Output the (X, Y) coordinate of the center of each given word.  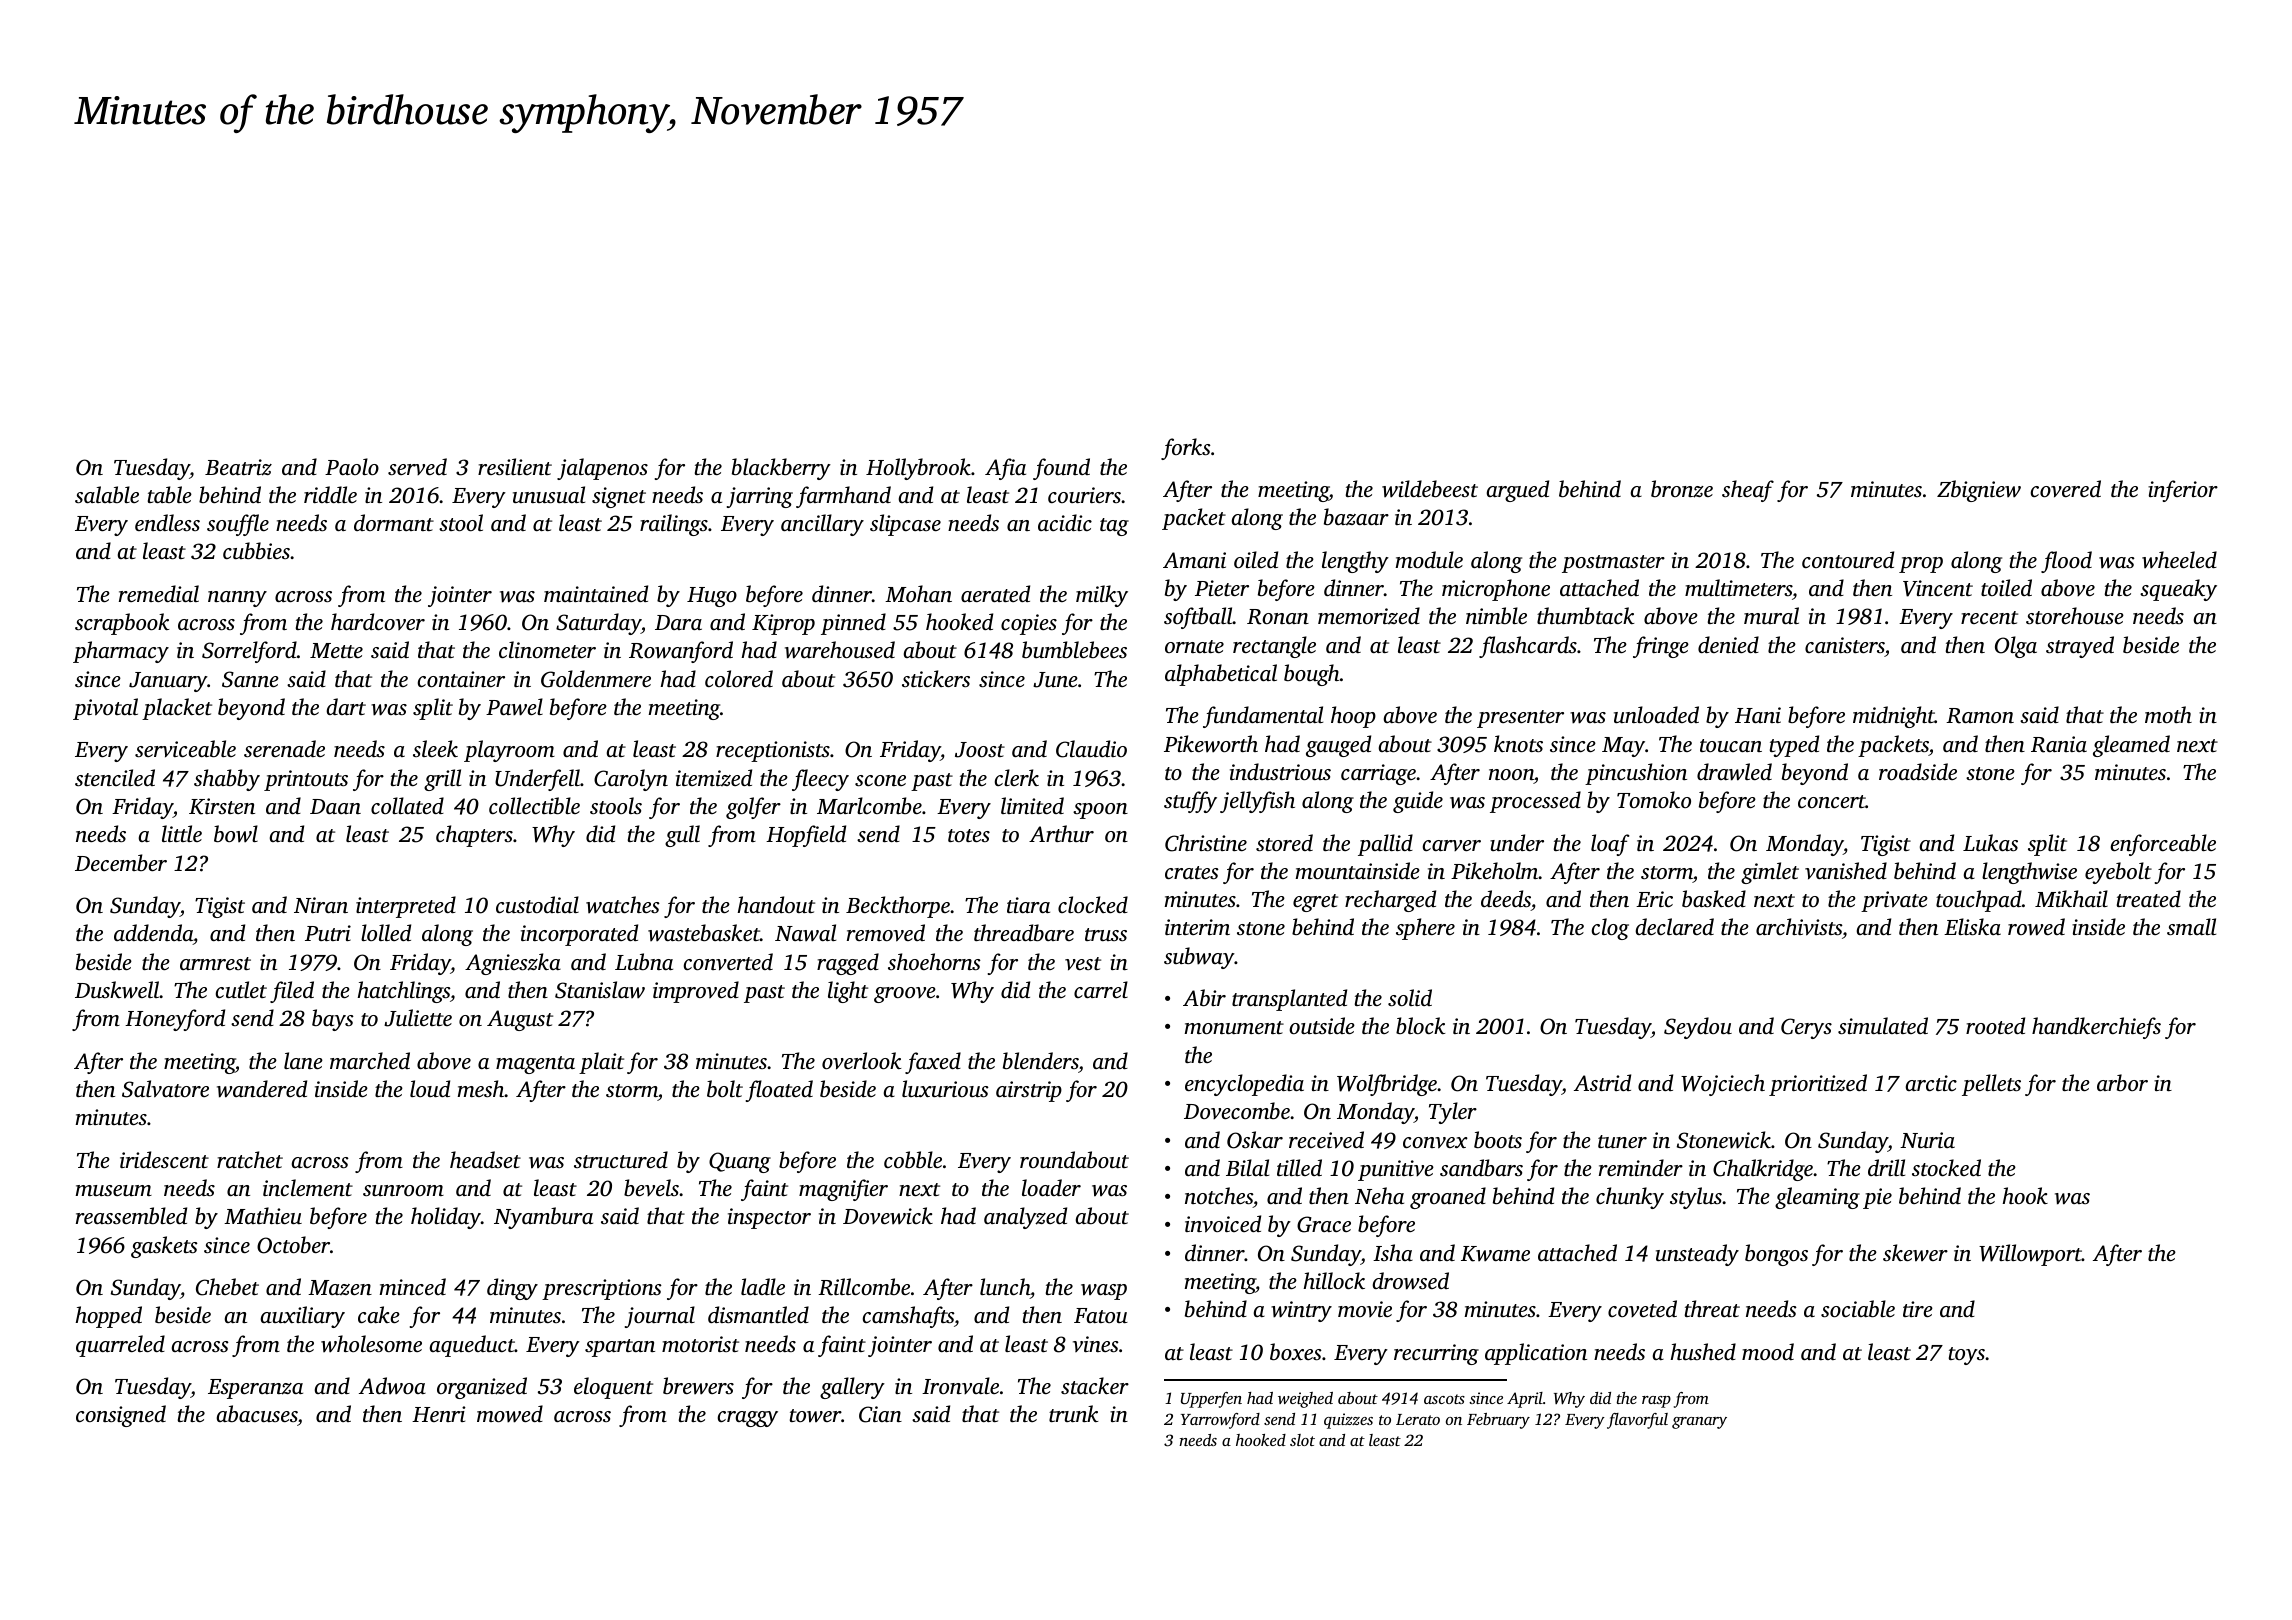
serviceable (185, 749)
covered (2066, 489)
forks (1186, 449)
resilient (515, 466)
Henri (439, 1414)
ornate (1194, 646)
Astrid (1602, 1082)
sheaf (1748, 491)
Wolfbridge (1387, 1085)
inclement (308, 1187)
